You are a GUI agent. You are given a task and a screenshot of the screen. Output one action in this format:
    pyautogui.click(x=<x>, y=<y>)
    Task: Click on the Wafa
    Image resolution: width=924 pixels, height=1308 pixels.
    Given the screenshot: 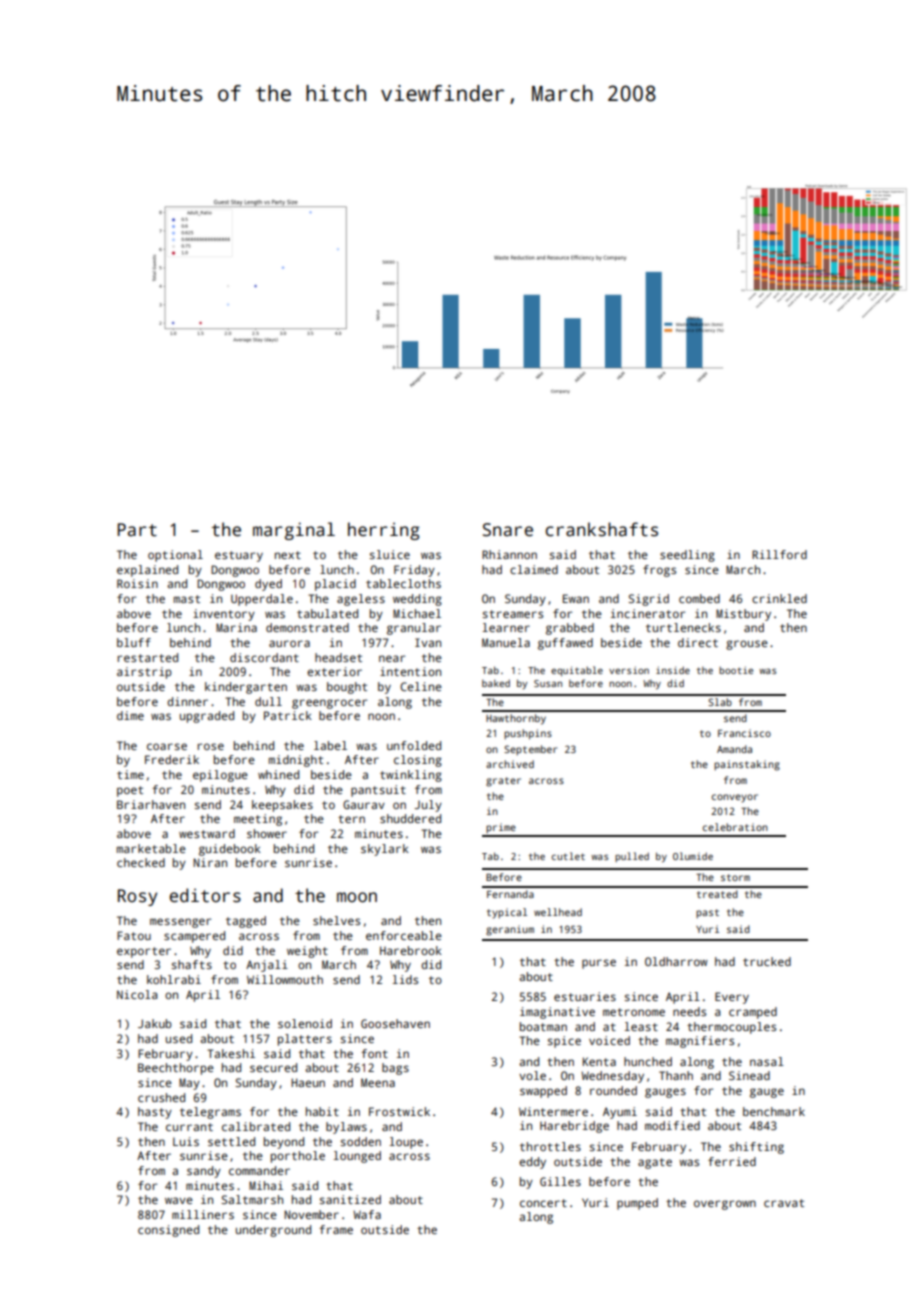 What is the action you would take?
    pyautogui.click(x=367, y=1214)
